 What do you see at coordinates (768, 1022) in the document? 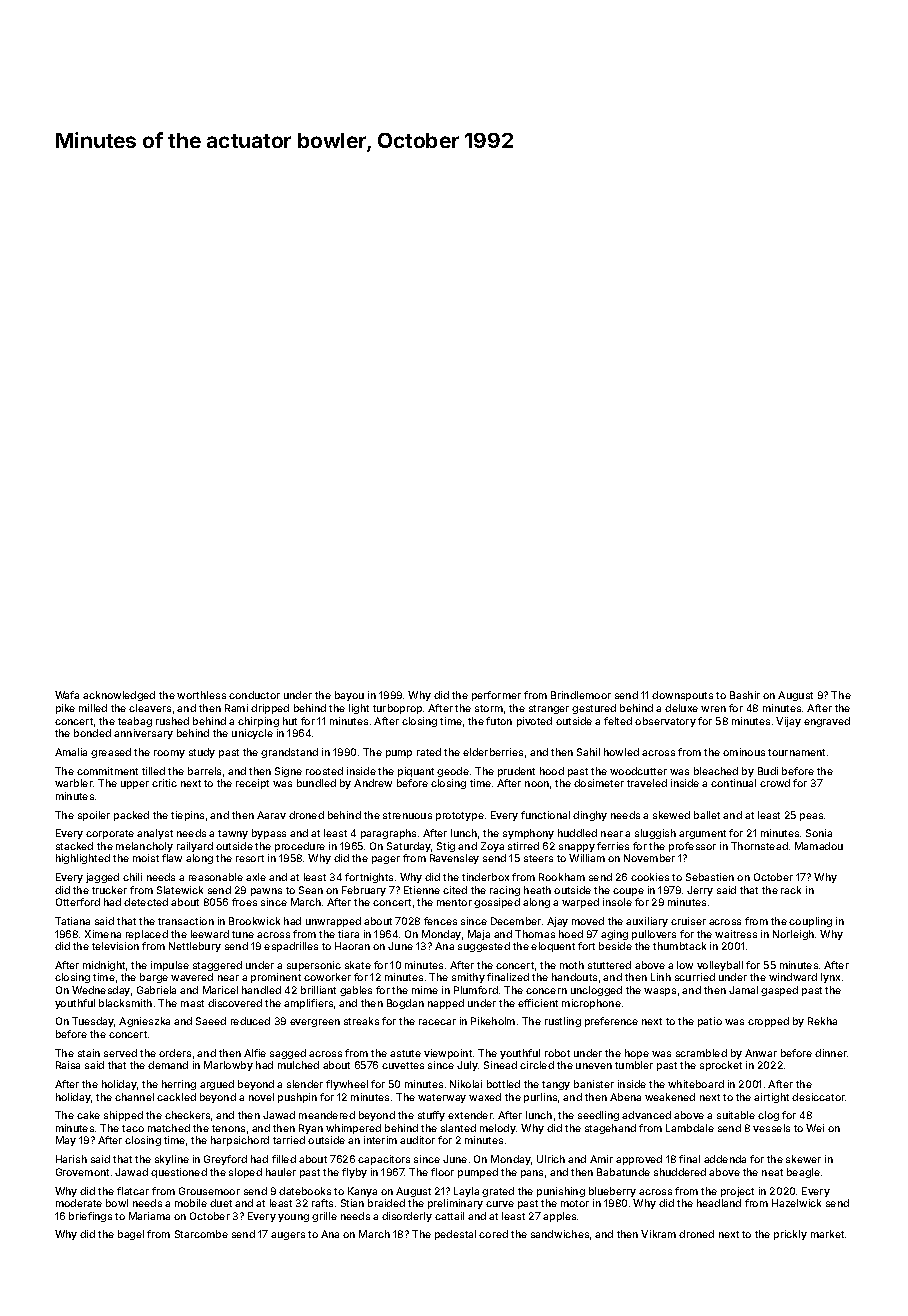
I see `cropped` at bounding box center [768, 1022].
